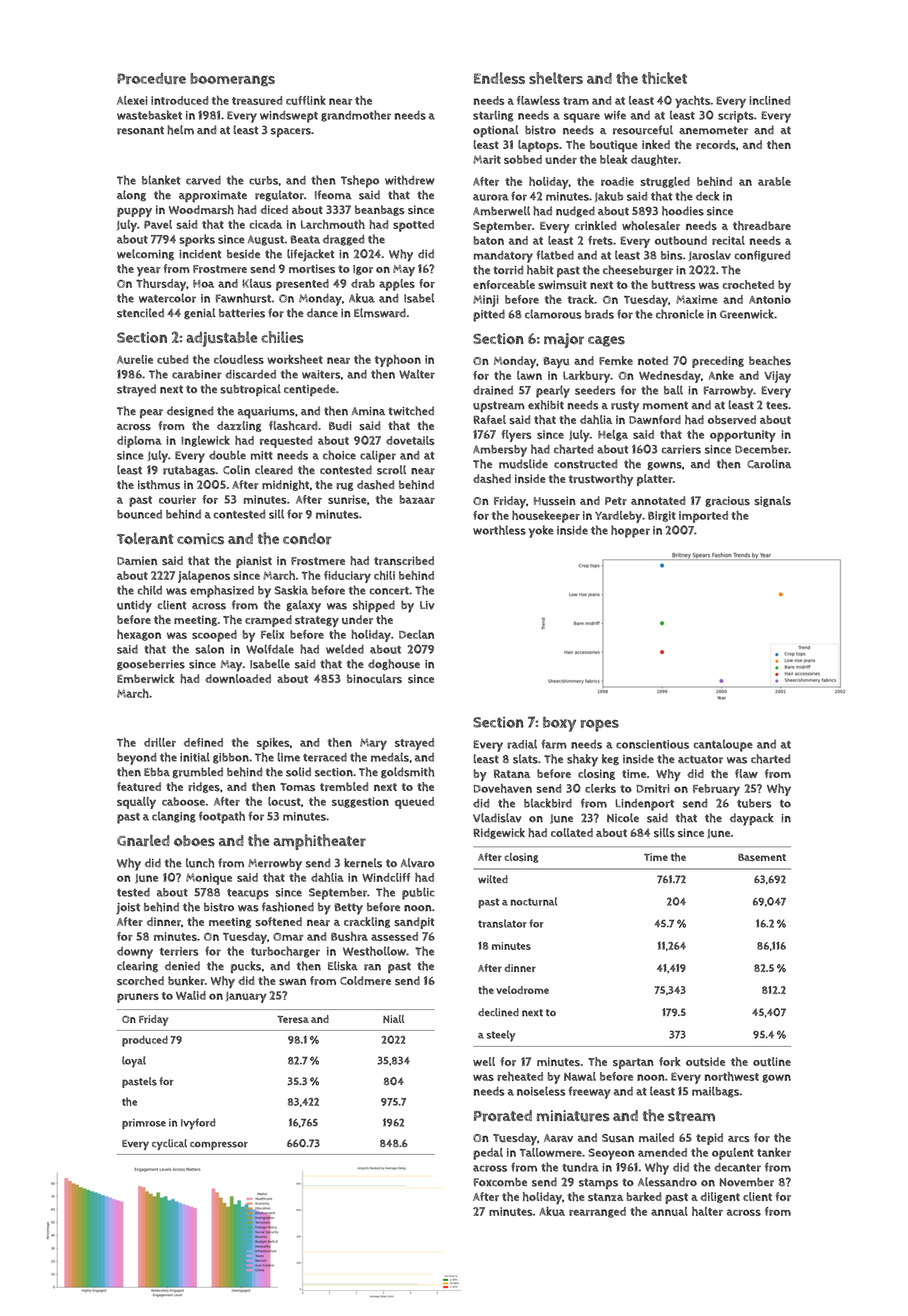  What do you see at coordinates (356, 116) in the screenshot?
I see `grandmother` at bounding box center [356, 116].
